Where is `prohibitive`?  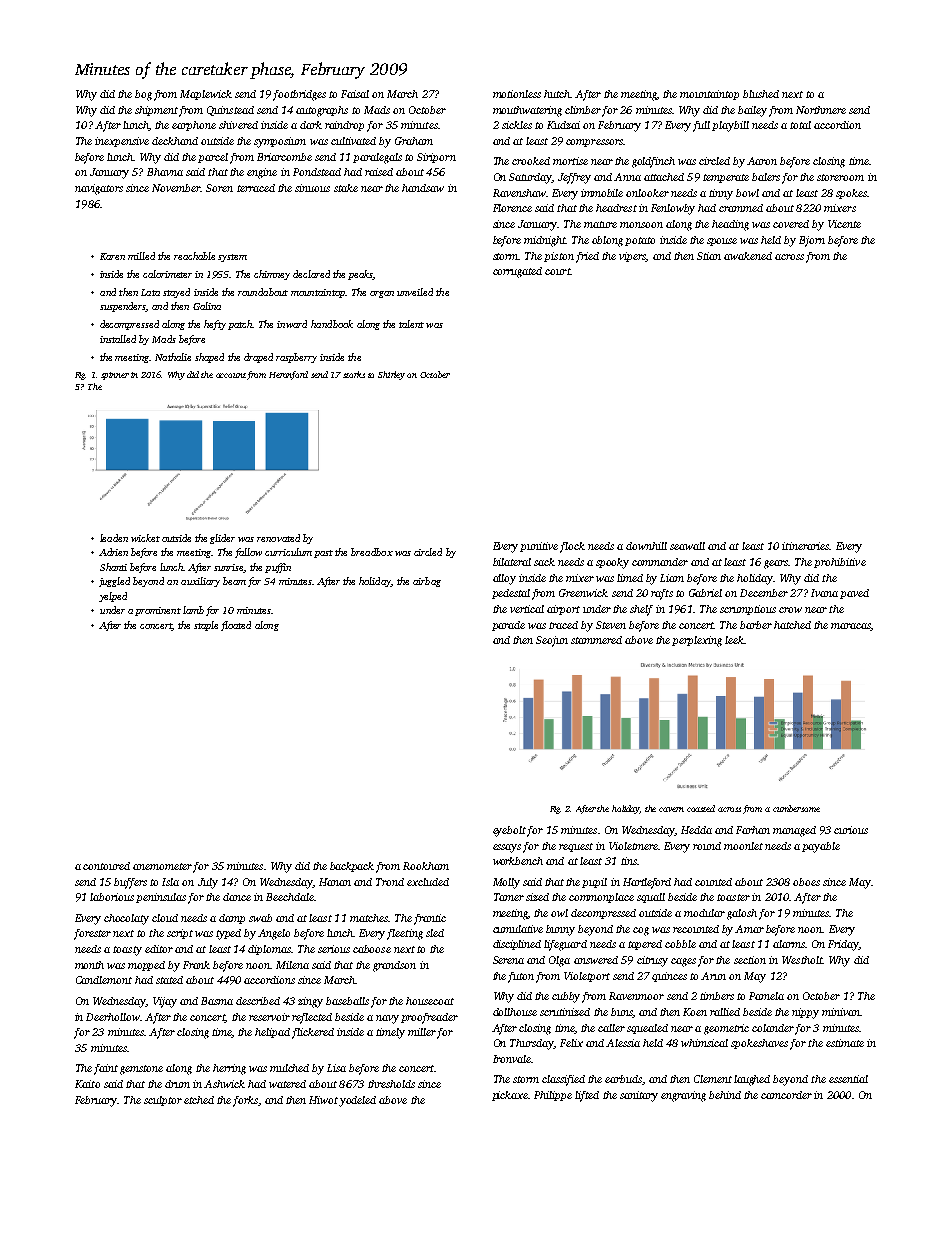 prohibitive is located at coordinates (840, 563).
